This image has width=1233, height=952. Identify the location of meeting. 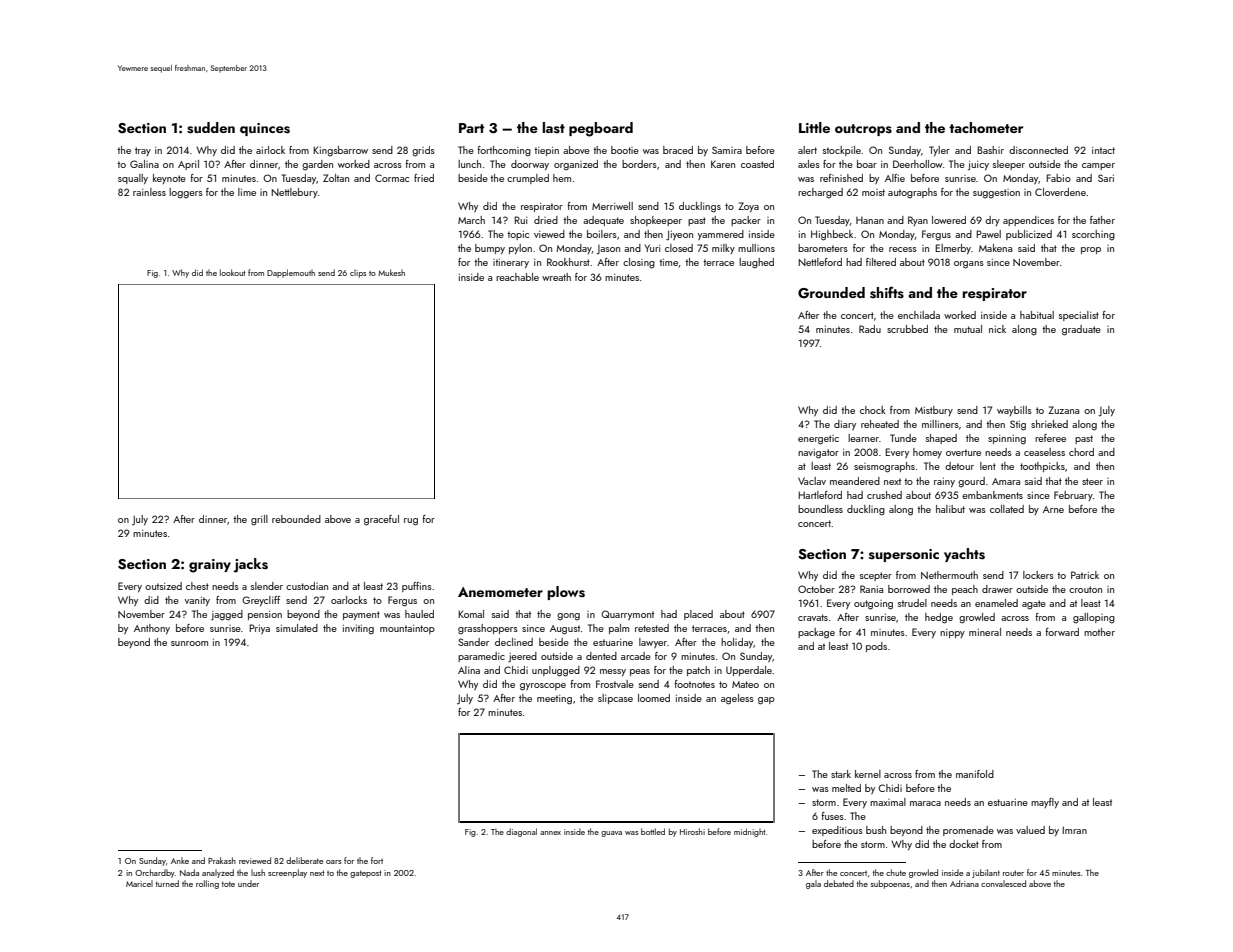
(554, 700).
